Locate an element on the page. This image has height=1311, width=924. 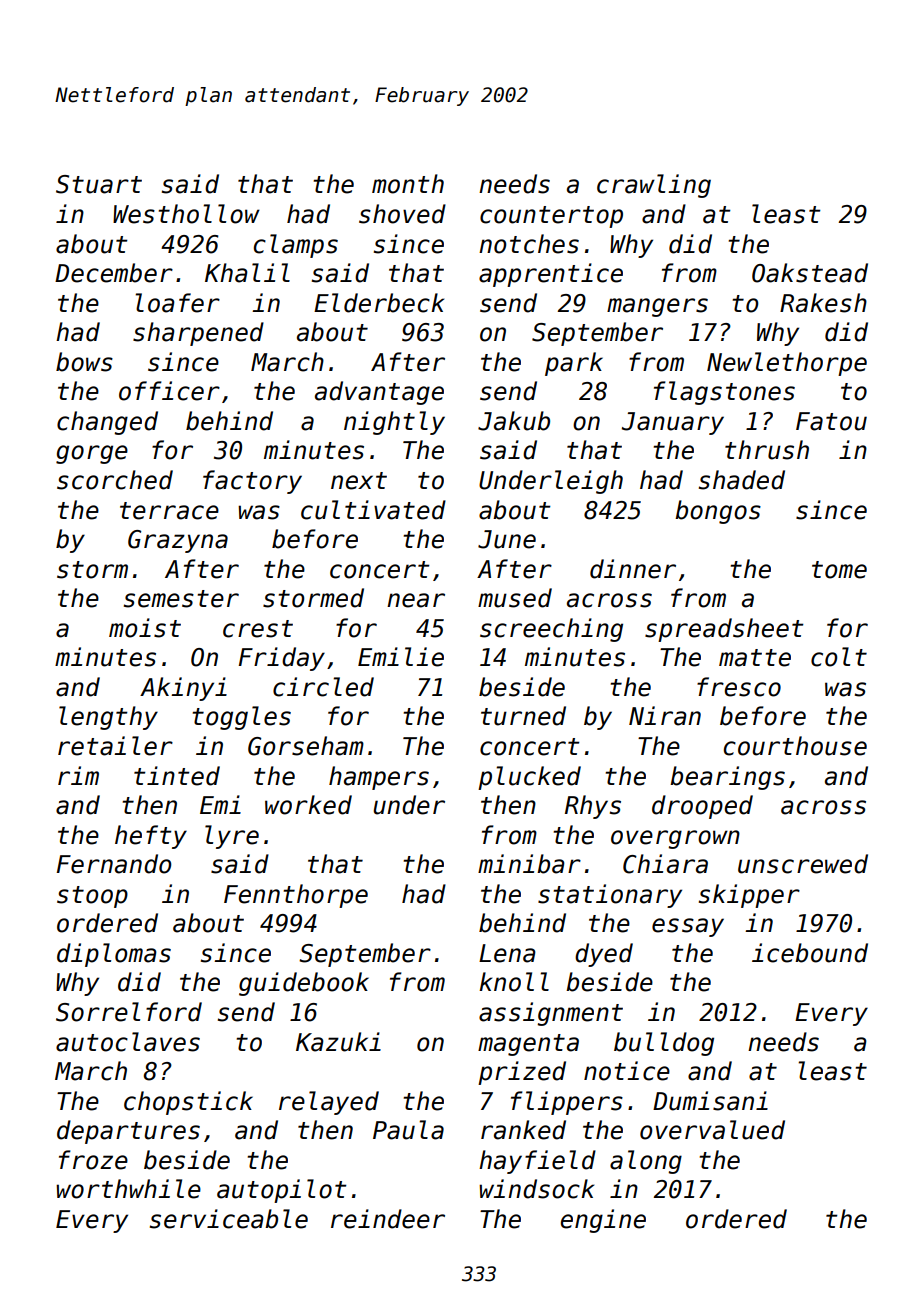
froze is located at coordinates (93, 1160).
